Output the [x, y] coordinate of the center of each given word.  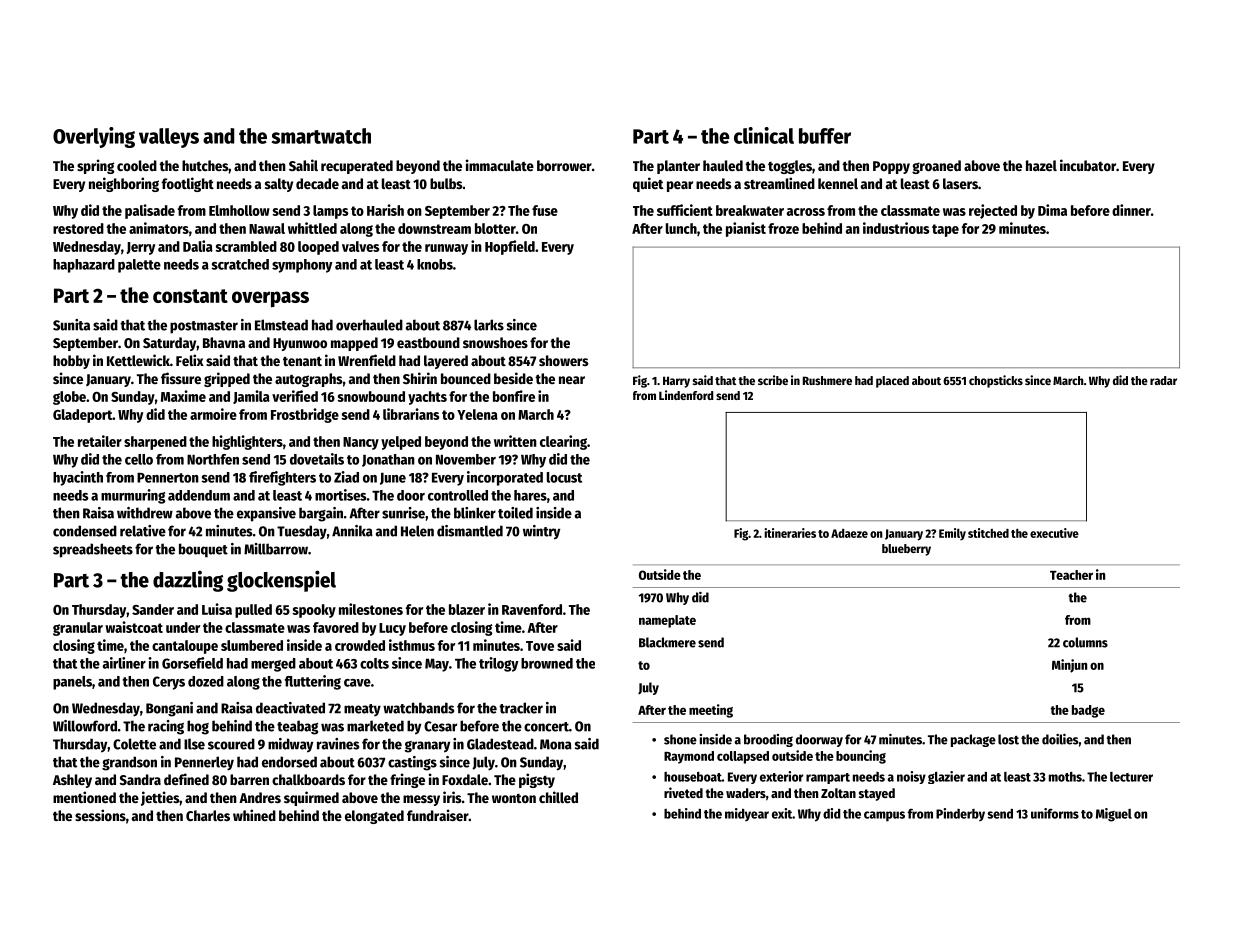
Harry [676, 382]
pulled [253, 611]
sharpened [155, 443]
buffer [825, 136]
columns [1085, 642]
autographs [309, 380]
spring [95, 166]
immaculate [500, 165]
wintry [541, 532]
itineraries [790, 533]
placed [892, 382]
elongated [374, 817]
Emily [952, 534]
